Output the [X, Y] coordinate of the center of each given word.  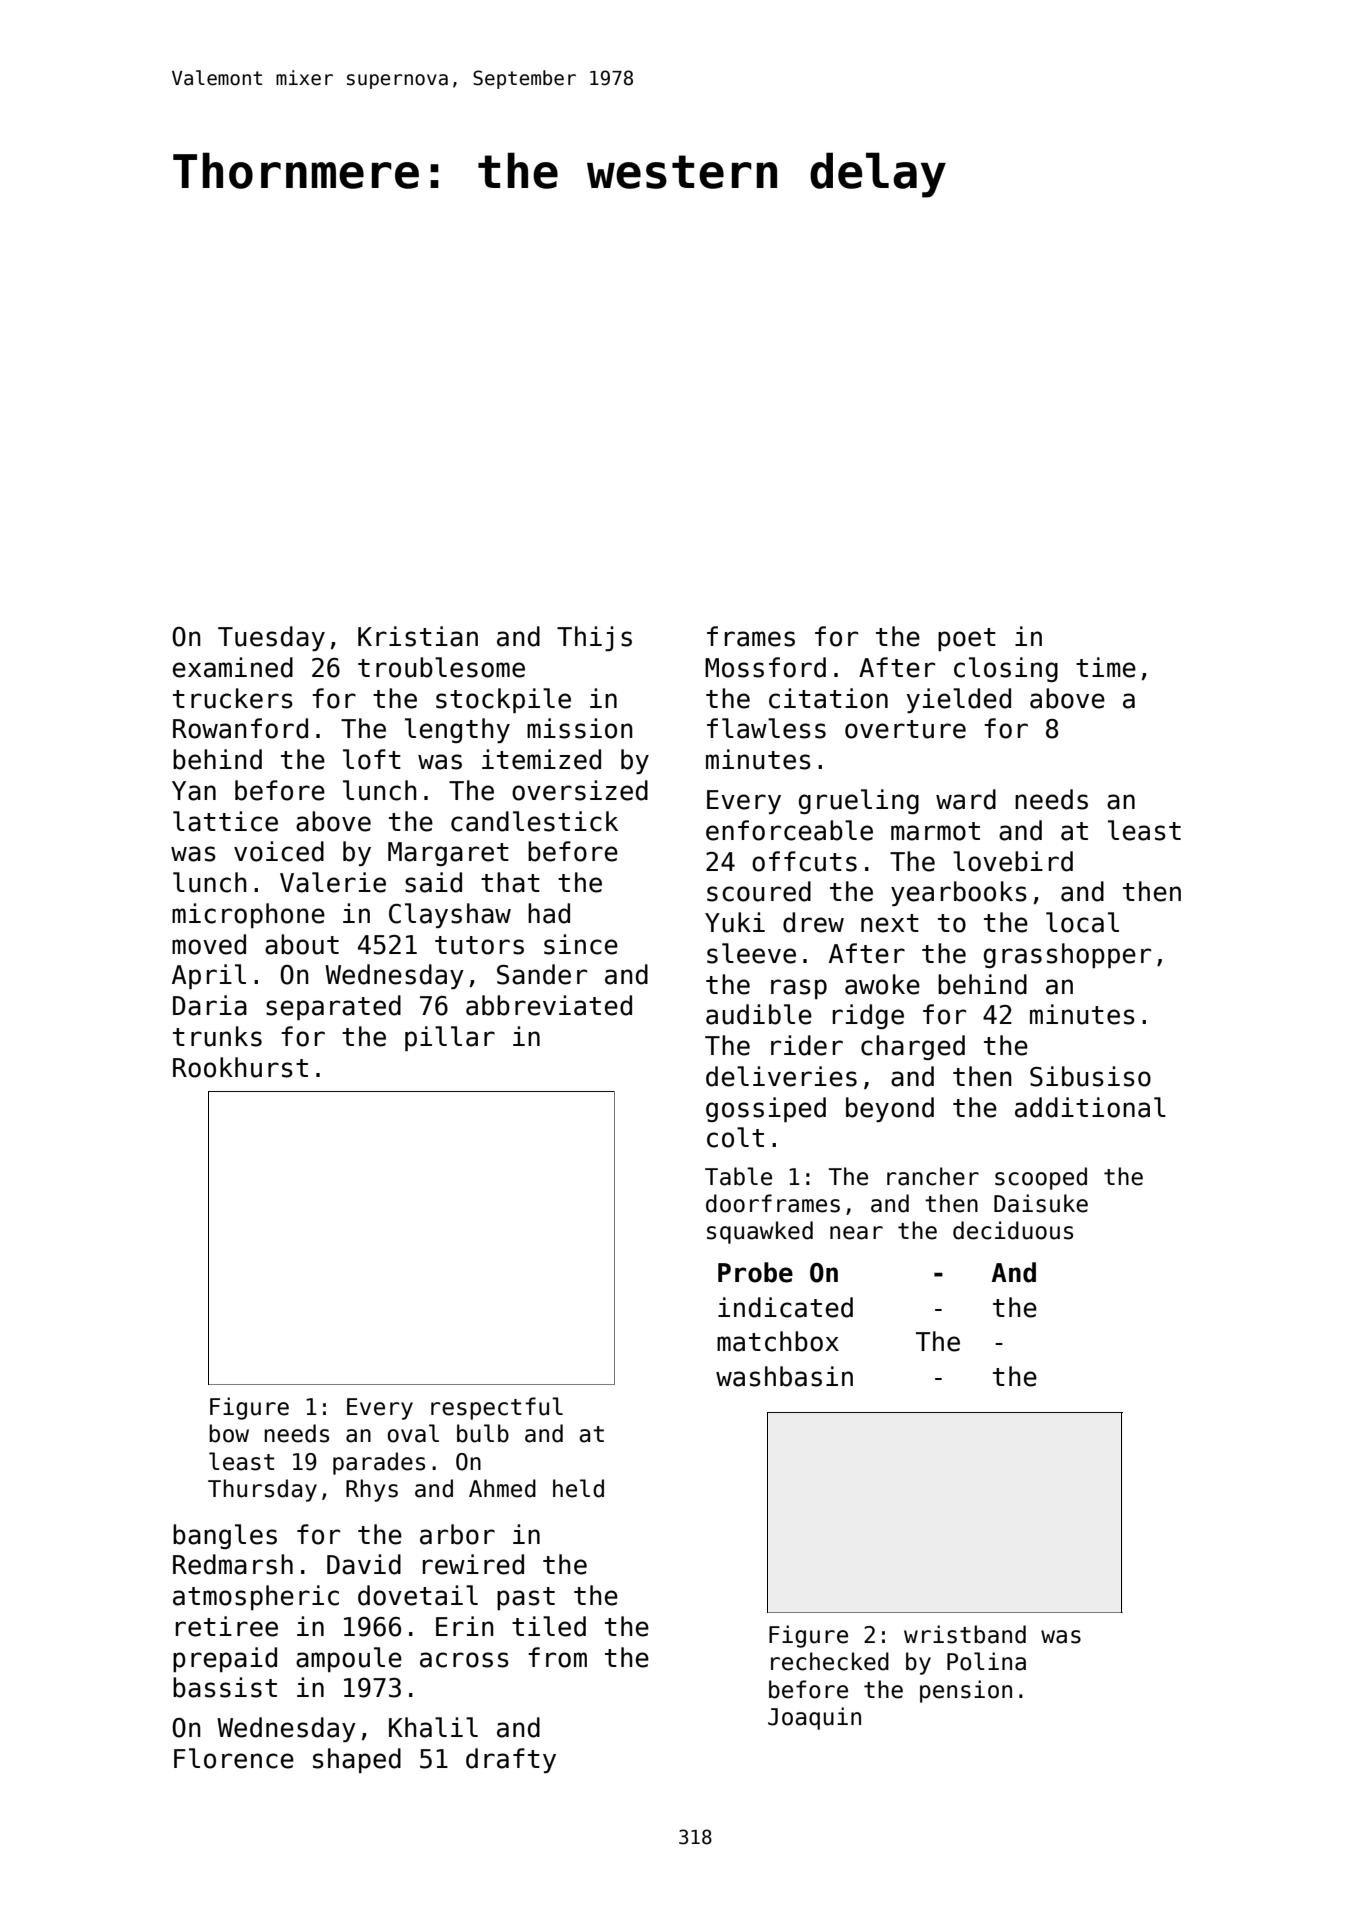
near [856, 1233]
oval [413, 1433]
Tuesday [271, 638]
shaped [357, 1760]
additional [1090, 1107]
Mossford [765, 667]
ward [966, 799]
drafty [511, 1760]
